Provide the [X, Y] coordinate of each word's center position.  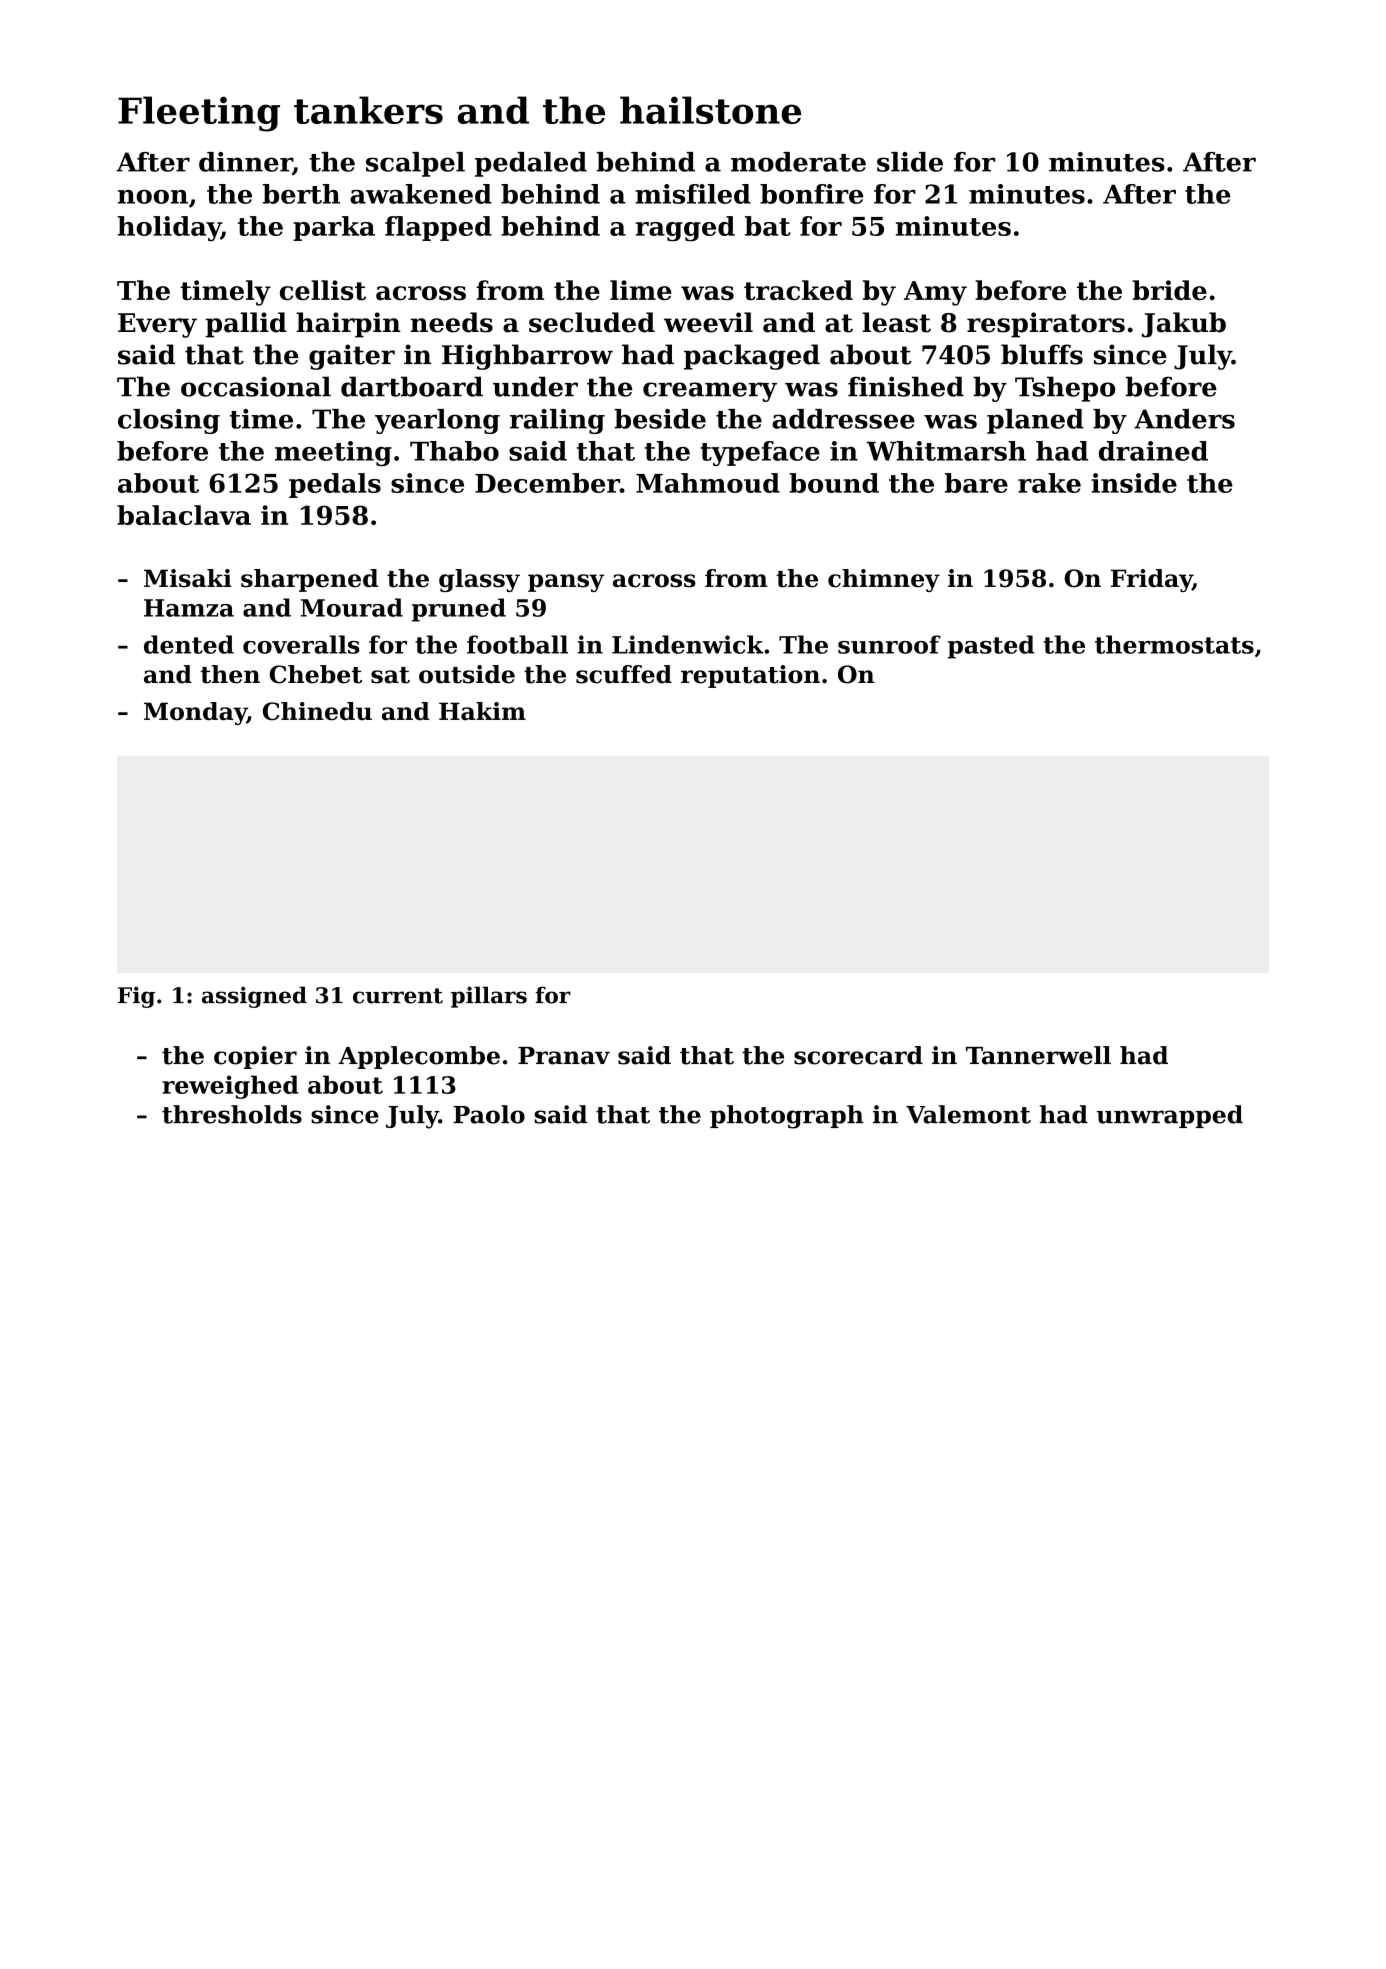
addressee [843, 419]
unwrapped [1170, 1116]
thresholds [232, 1114]
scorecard [858, 1055]
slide [910, 162]
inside [1134, 483]
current [398, 996]
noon [153, 197]
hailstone [710, 110]
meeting [333, 453]
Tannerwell [1038, 1055]
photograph [787, 1117]
